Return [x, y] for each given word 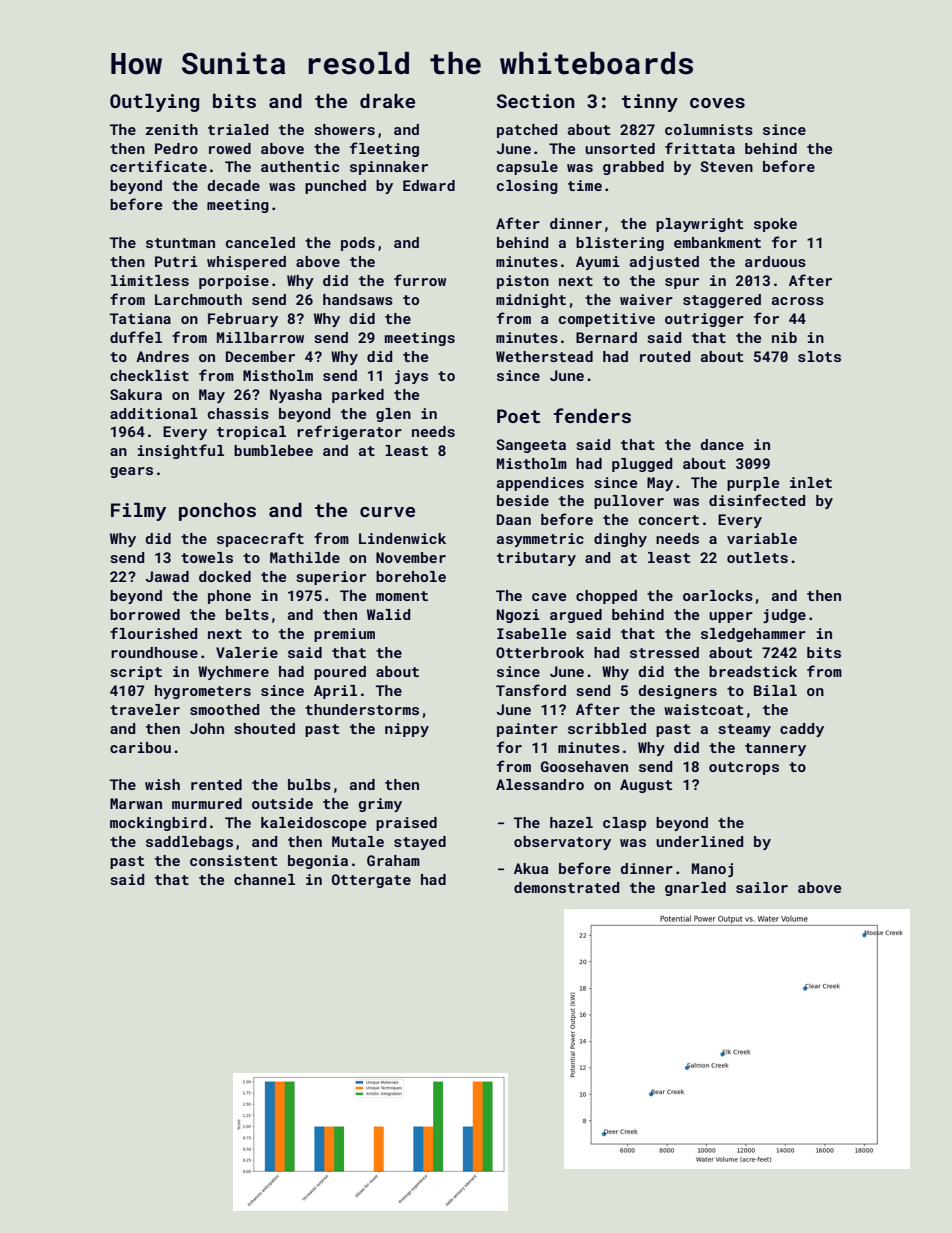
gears [131, 472]
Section [536, 101]
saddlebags [189, 843]
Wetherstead [544, 356]
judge [784, 616]
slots [819, 356]
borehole [411, 576]
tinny [649, 103]
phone [229, 597]
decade [233, 185]
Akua [531, 868]
